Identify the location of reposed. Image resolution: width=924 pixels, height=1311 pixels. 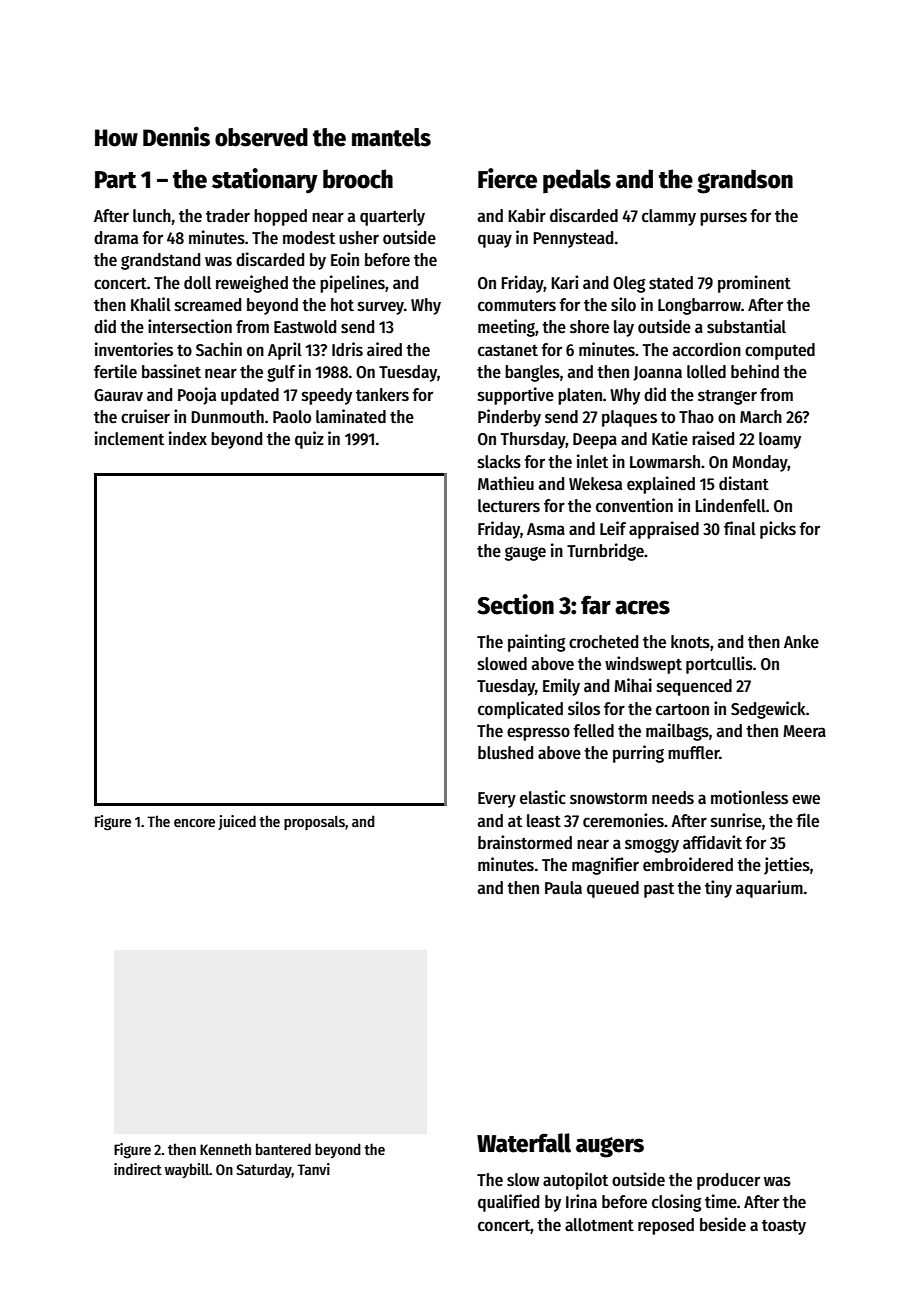
(666, 1226).
